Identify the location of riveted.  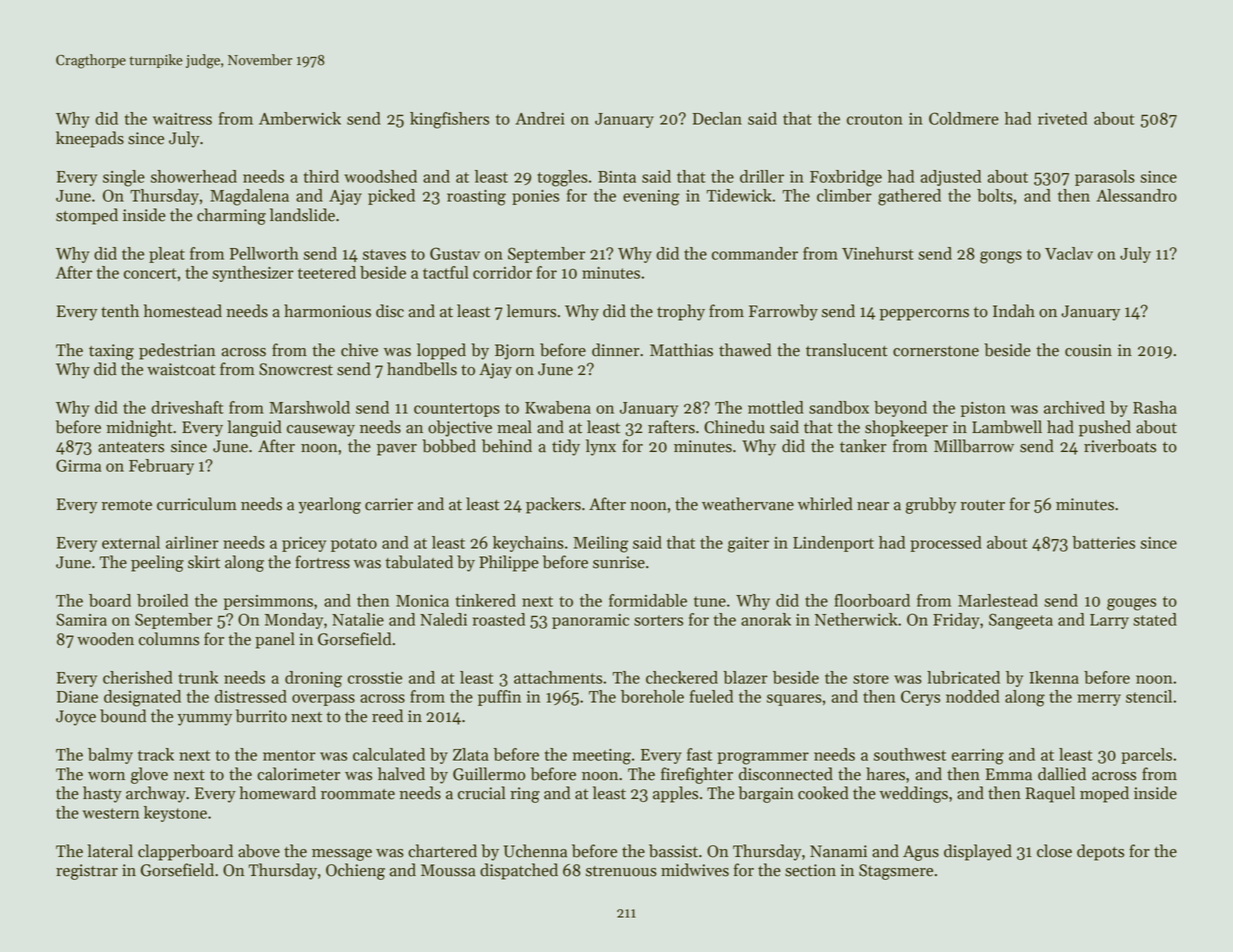
(1062, 118).
